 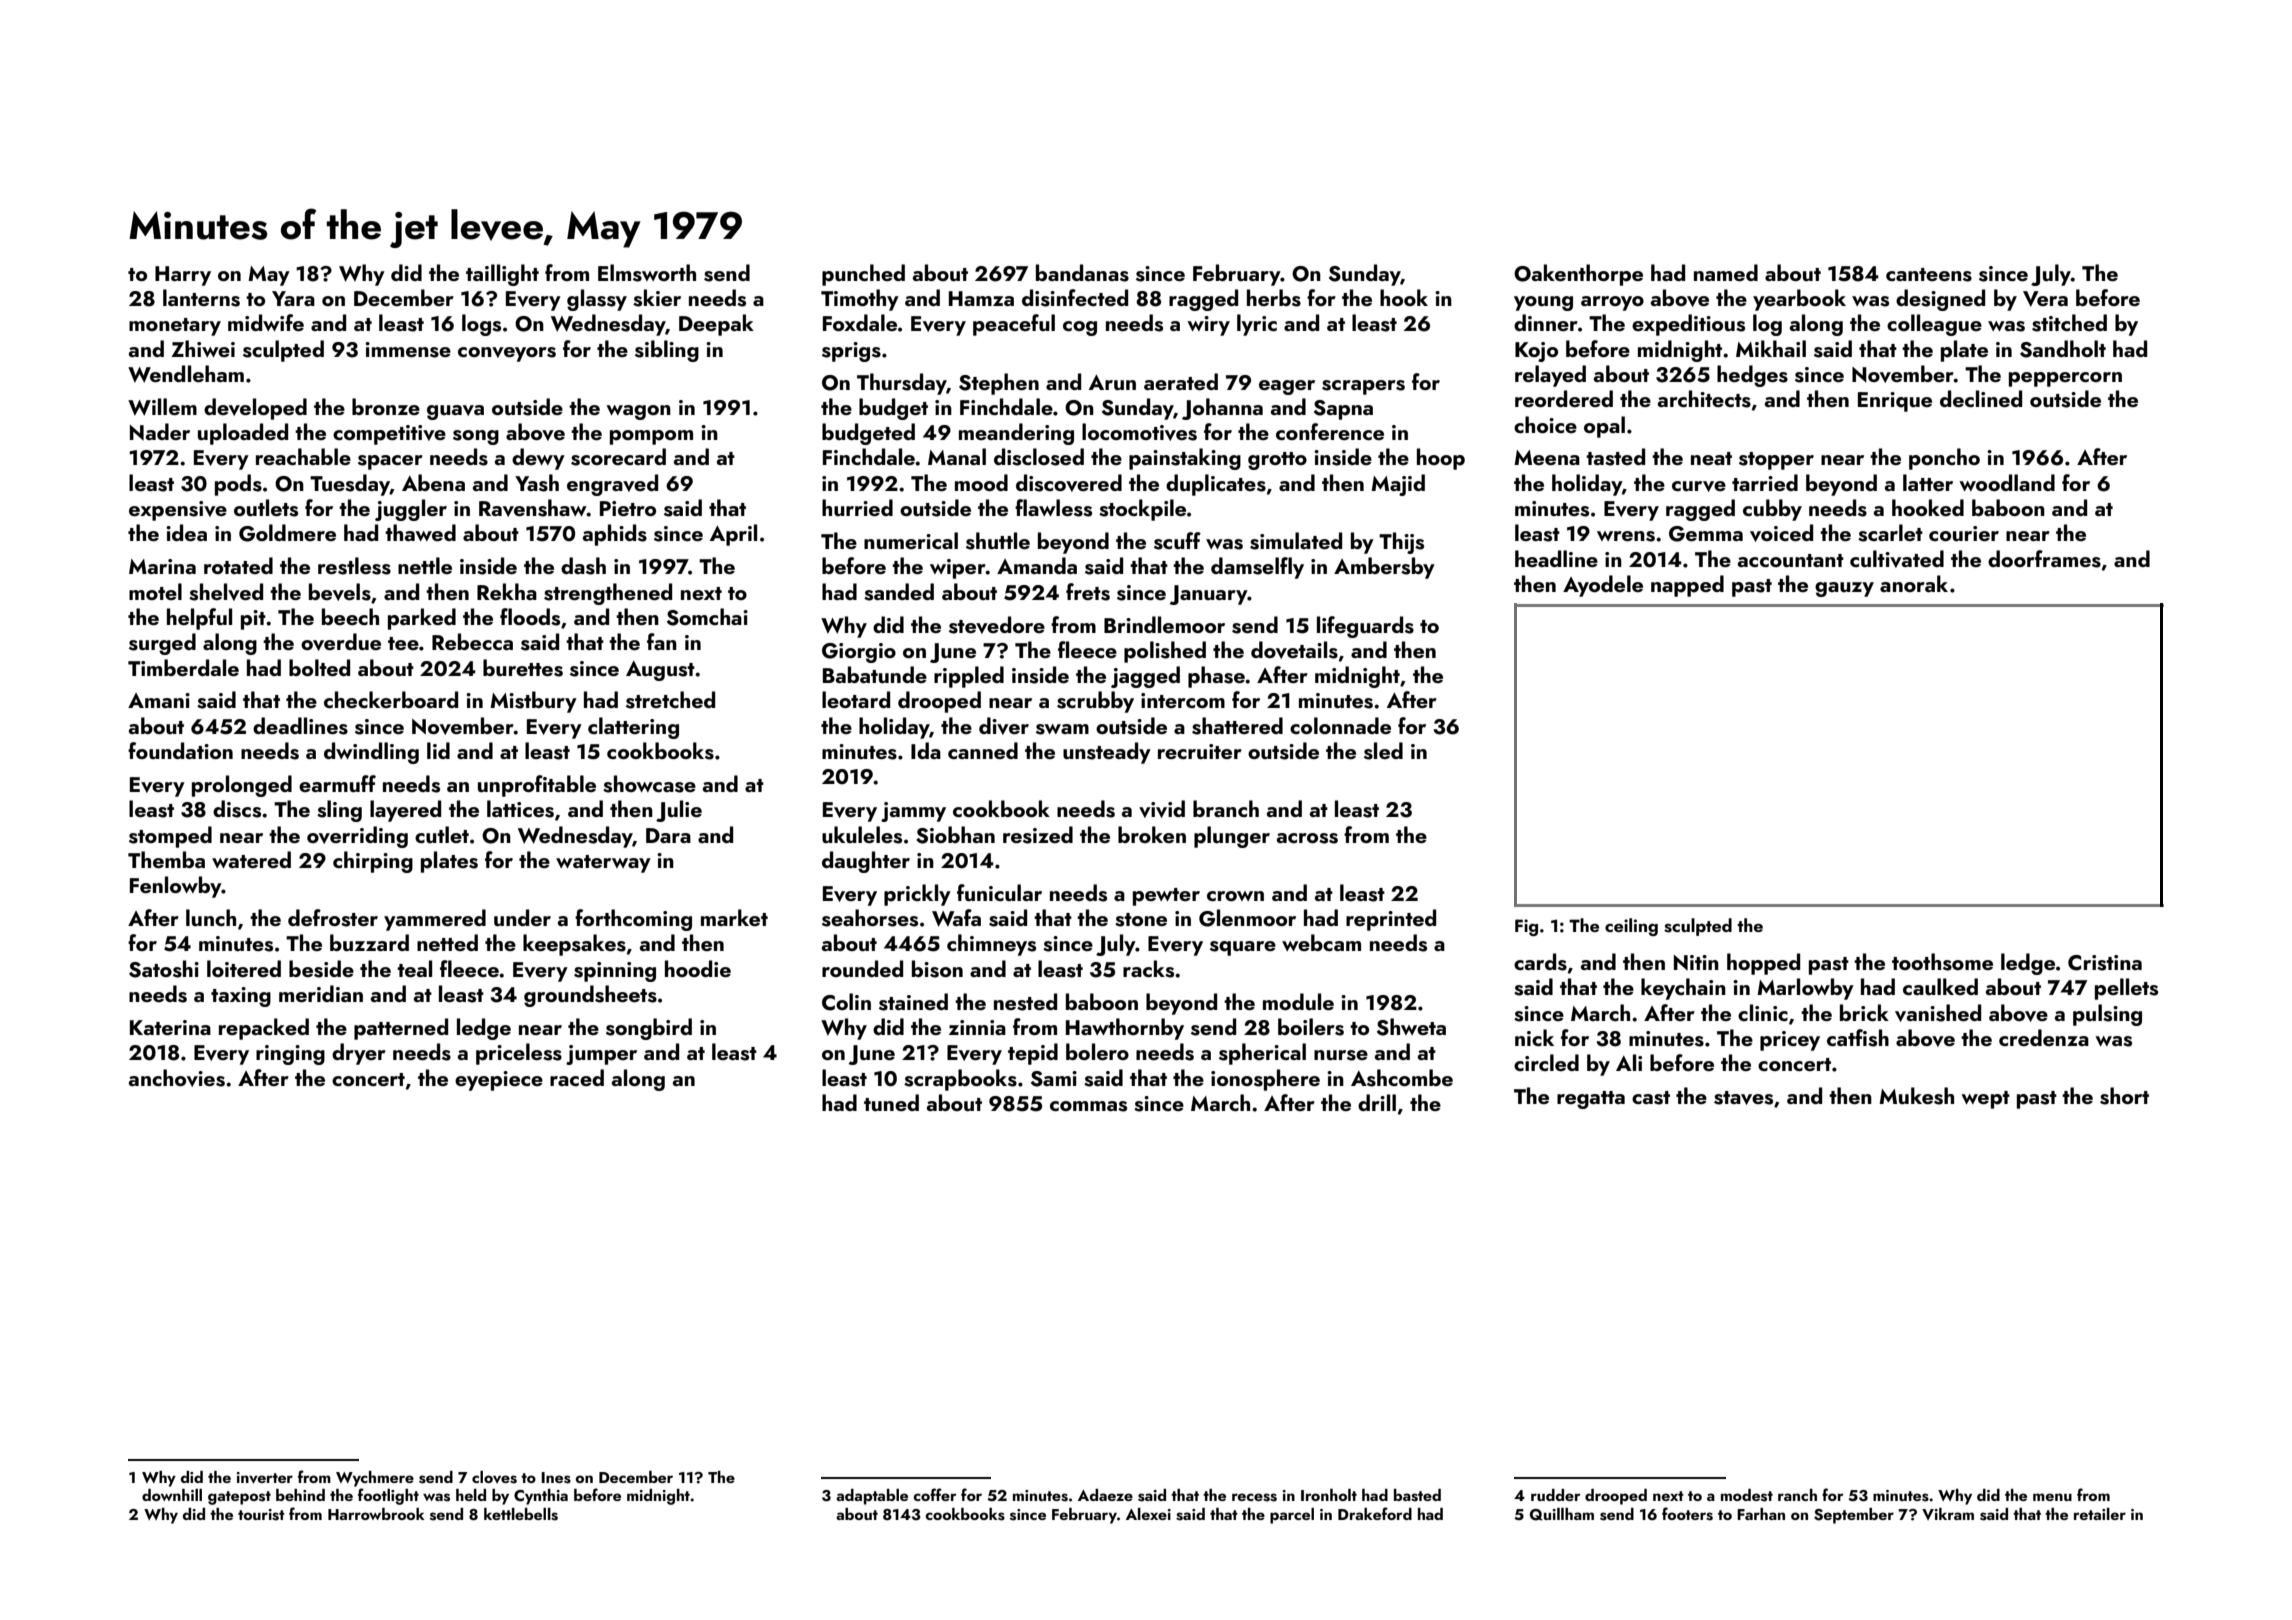 What do you see at coordinates (913, 812) in the screenshot?
I see `jammy` at bounding box center [913, 812].
